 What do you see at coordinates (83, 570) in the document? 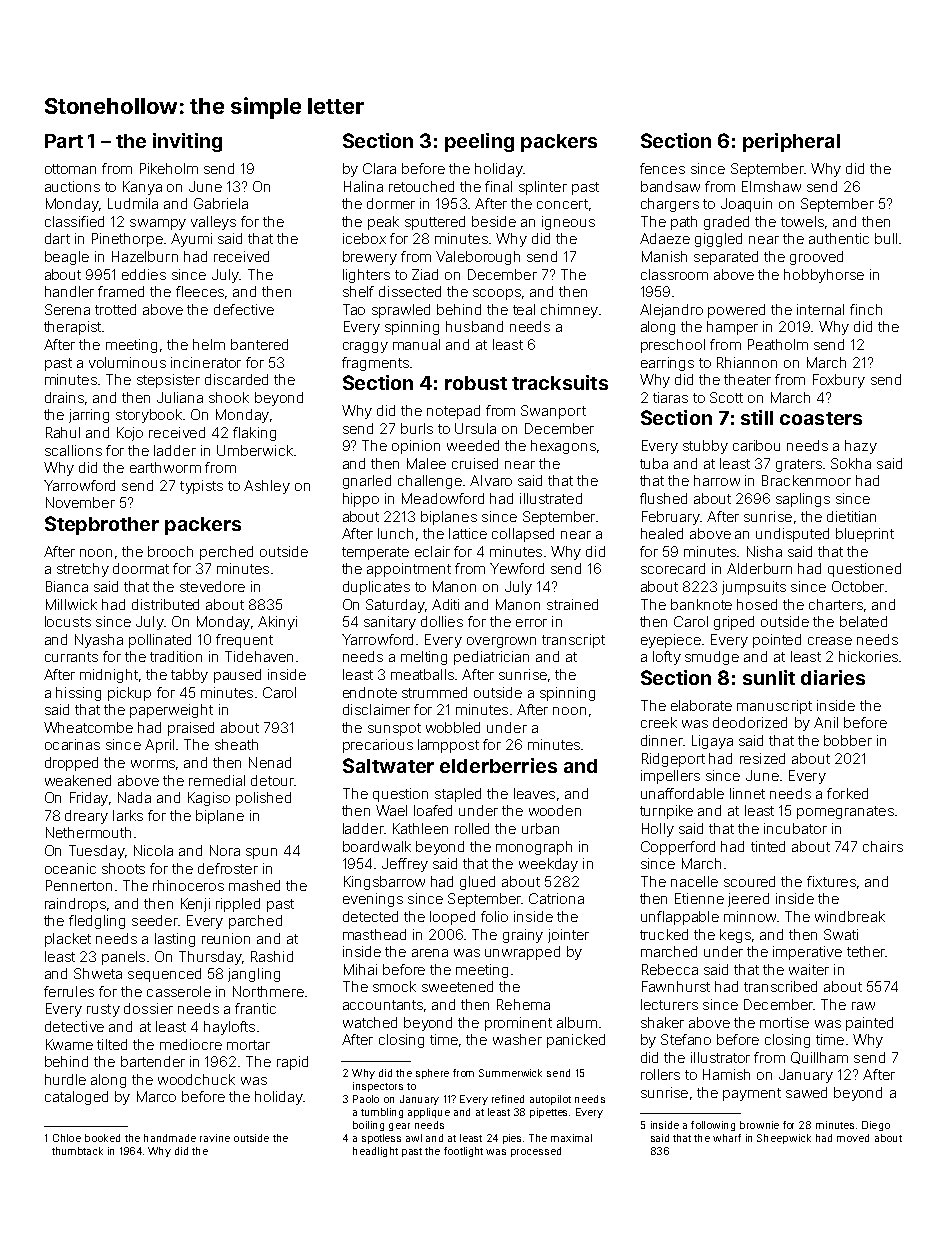
I see `stretchy` at bounding box center [83, 570].
